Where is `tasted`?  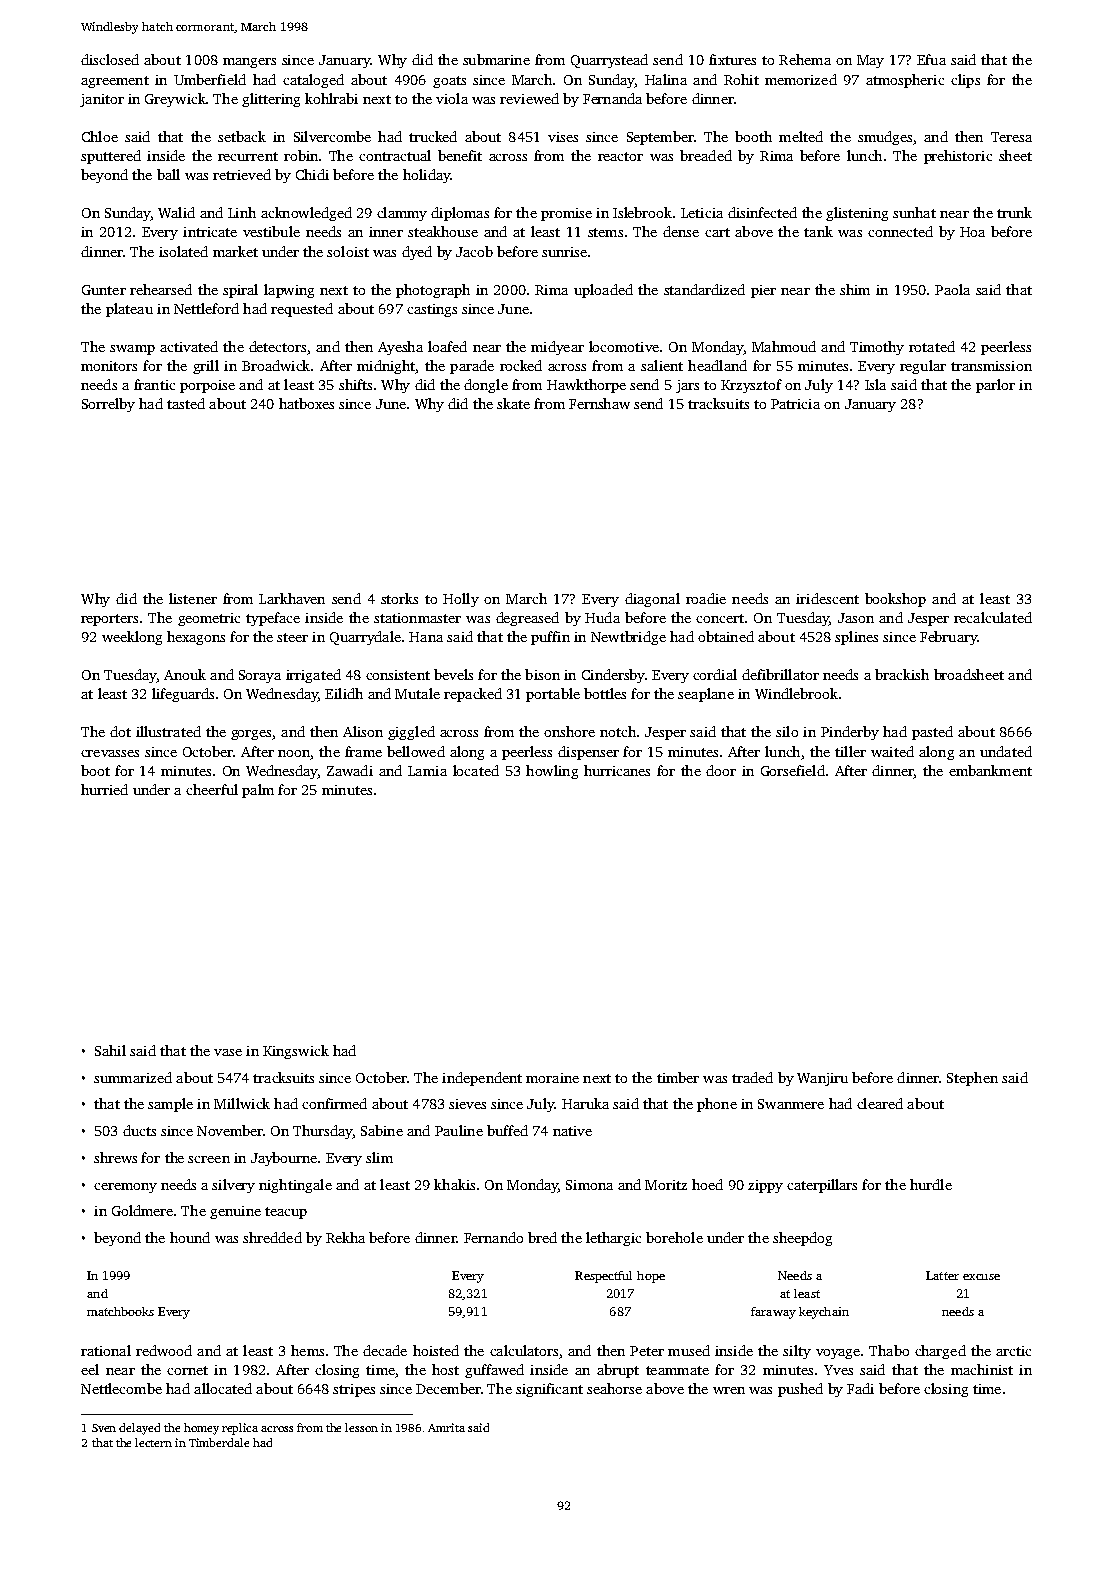
tasted is located at coordinates (186, 403).
